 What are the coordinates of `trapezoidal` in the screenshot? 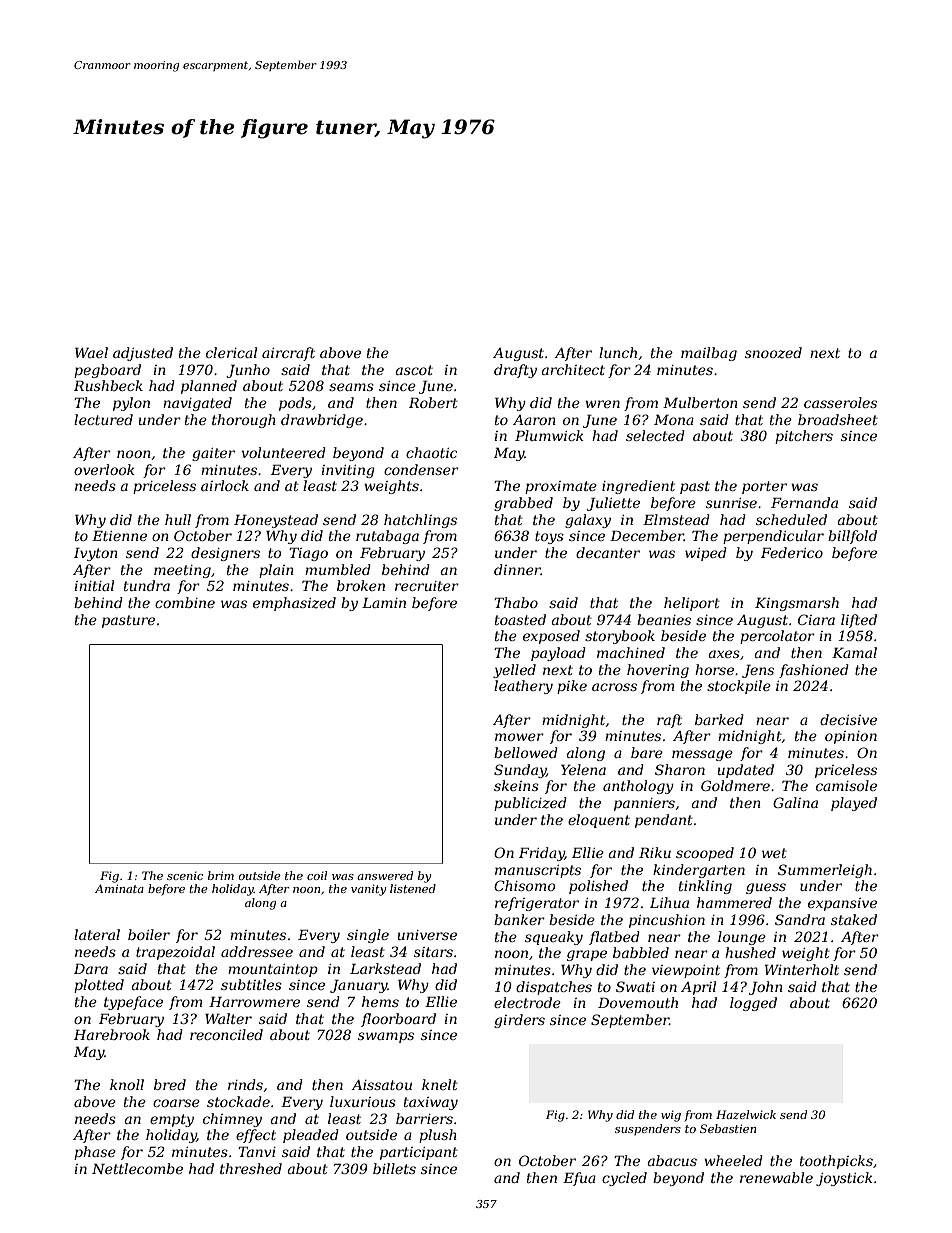 It's located at (175, 953).
